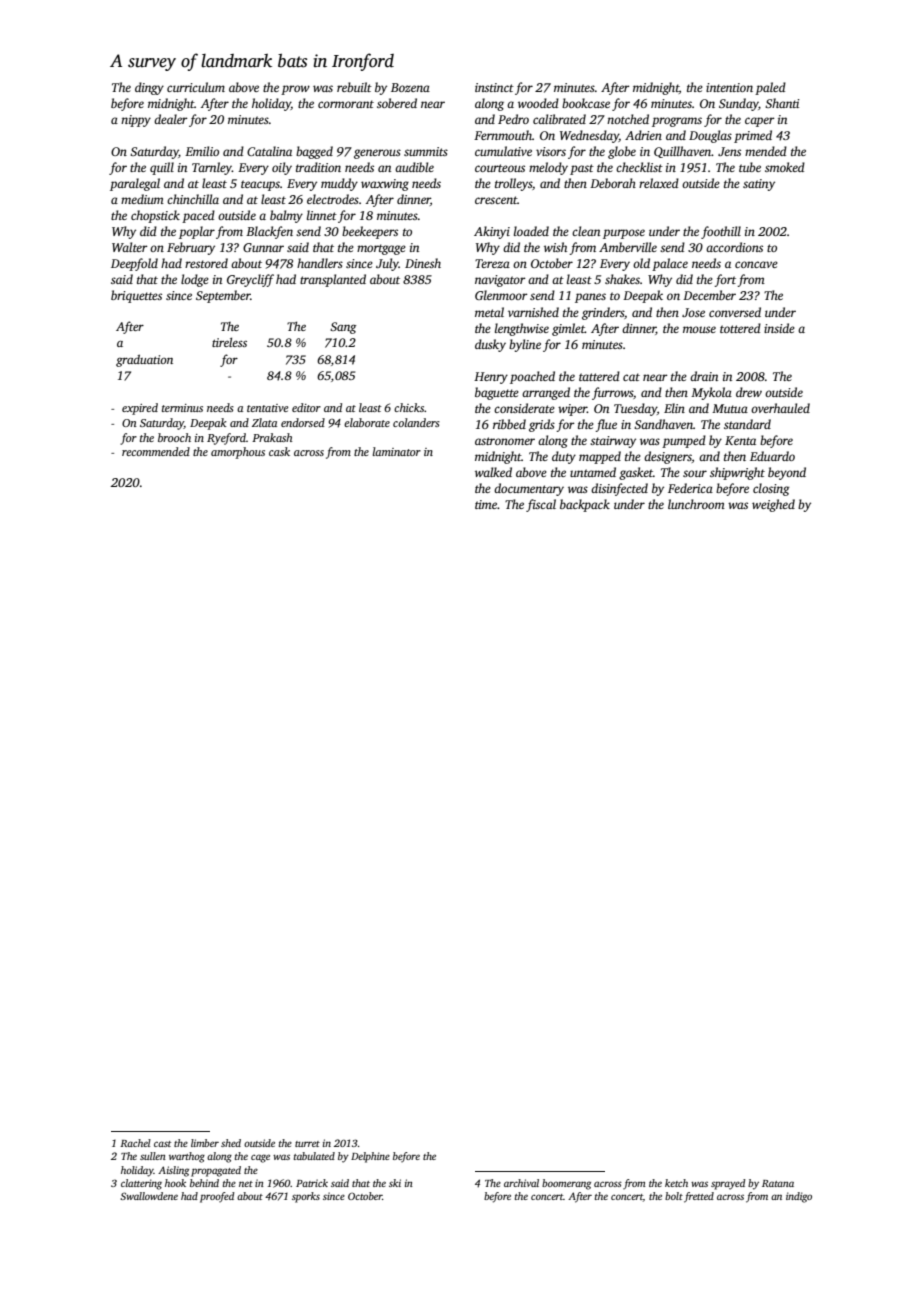 The width and height of the screenshot is (924, 1308). Describe the element at coordinates (676, 1183) in the screenshot. I see `ketch` at that location.
